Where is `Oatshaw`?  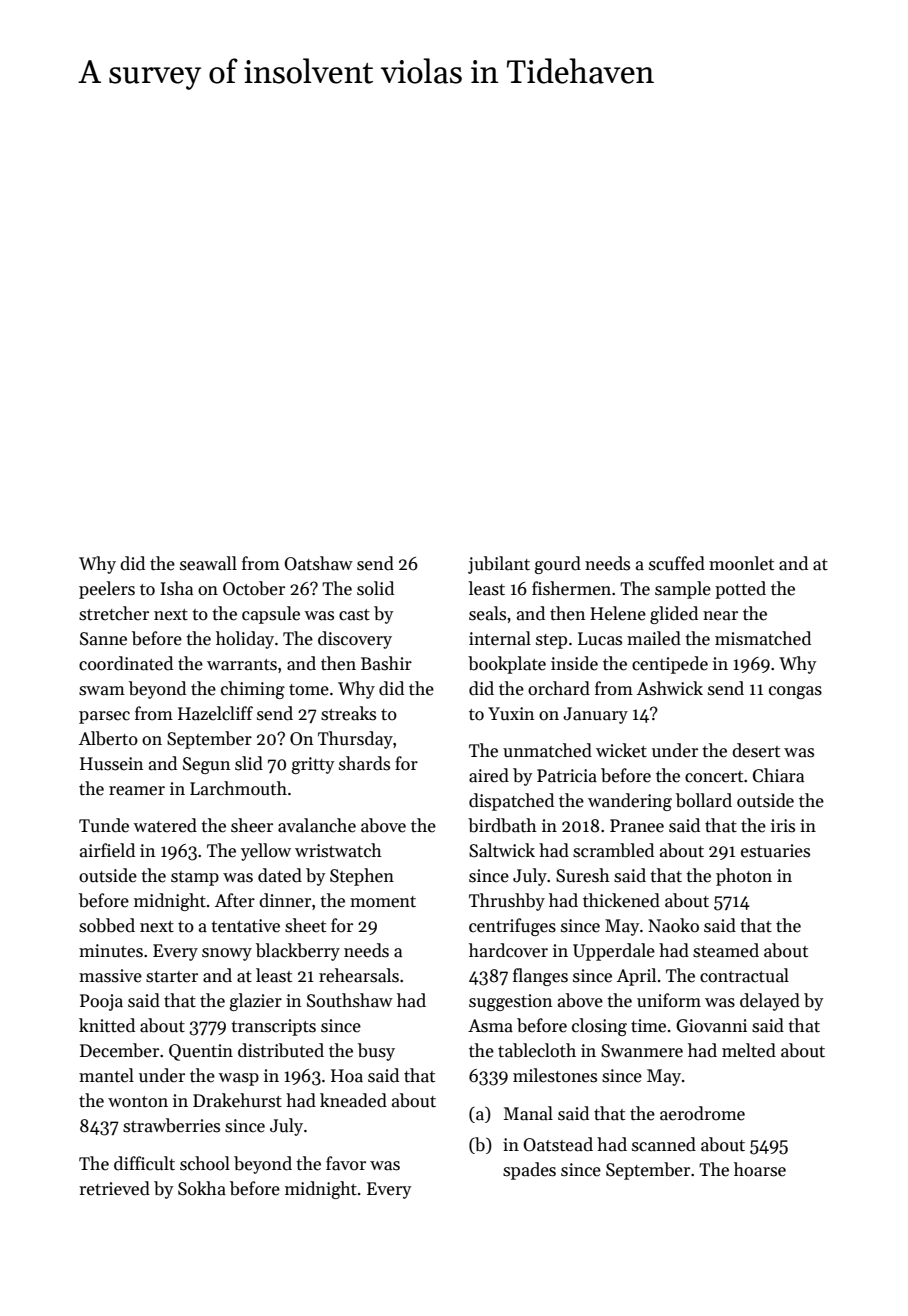
Oatshaw is located at coordinates (318, 563).
